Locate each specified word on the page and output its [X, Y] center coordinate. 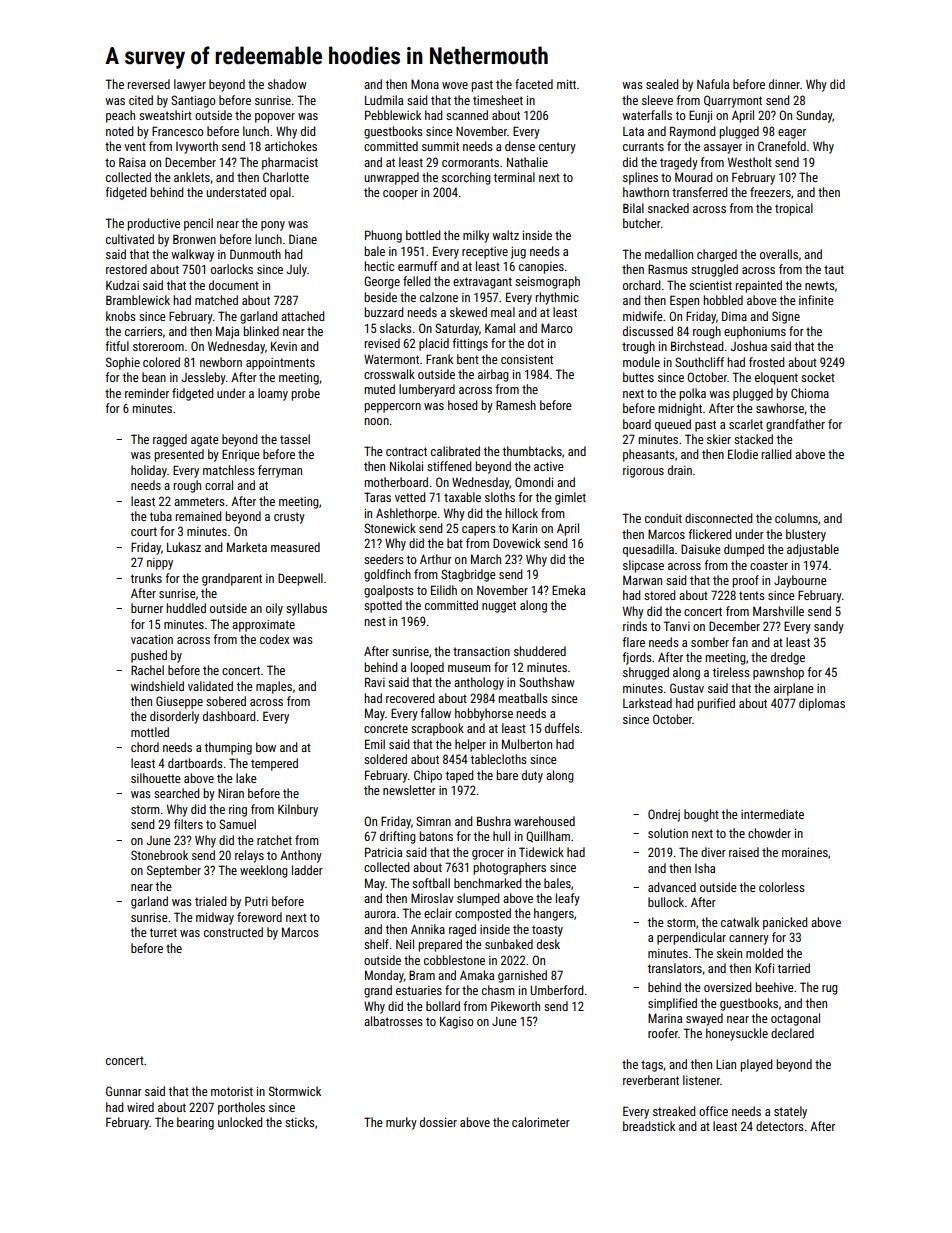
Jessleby [204, 378]
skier [719, 439]
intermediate [772, 814]
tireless [731, 672]
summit [440, 146]
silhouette [156, 778]
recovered [410, 698]
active [549, 466]
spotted [383, 606]
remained [198, 516]
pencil [198, 224]
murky [401, 1123]
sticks [300, 1122]
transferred [699, 192]
